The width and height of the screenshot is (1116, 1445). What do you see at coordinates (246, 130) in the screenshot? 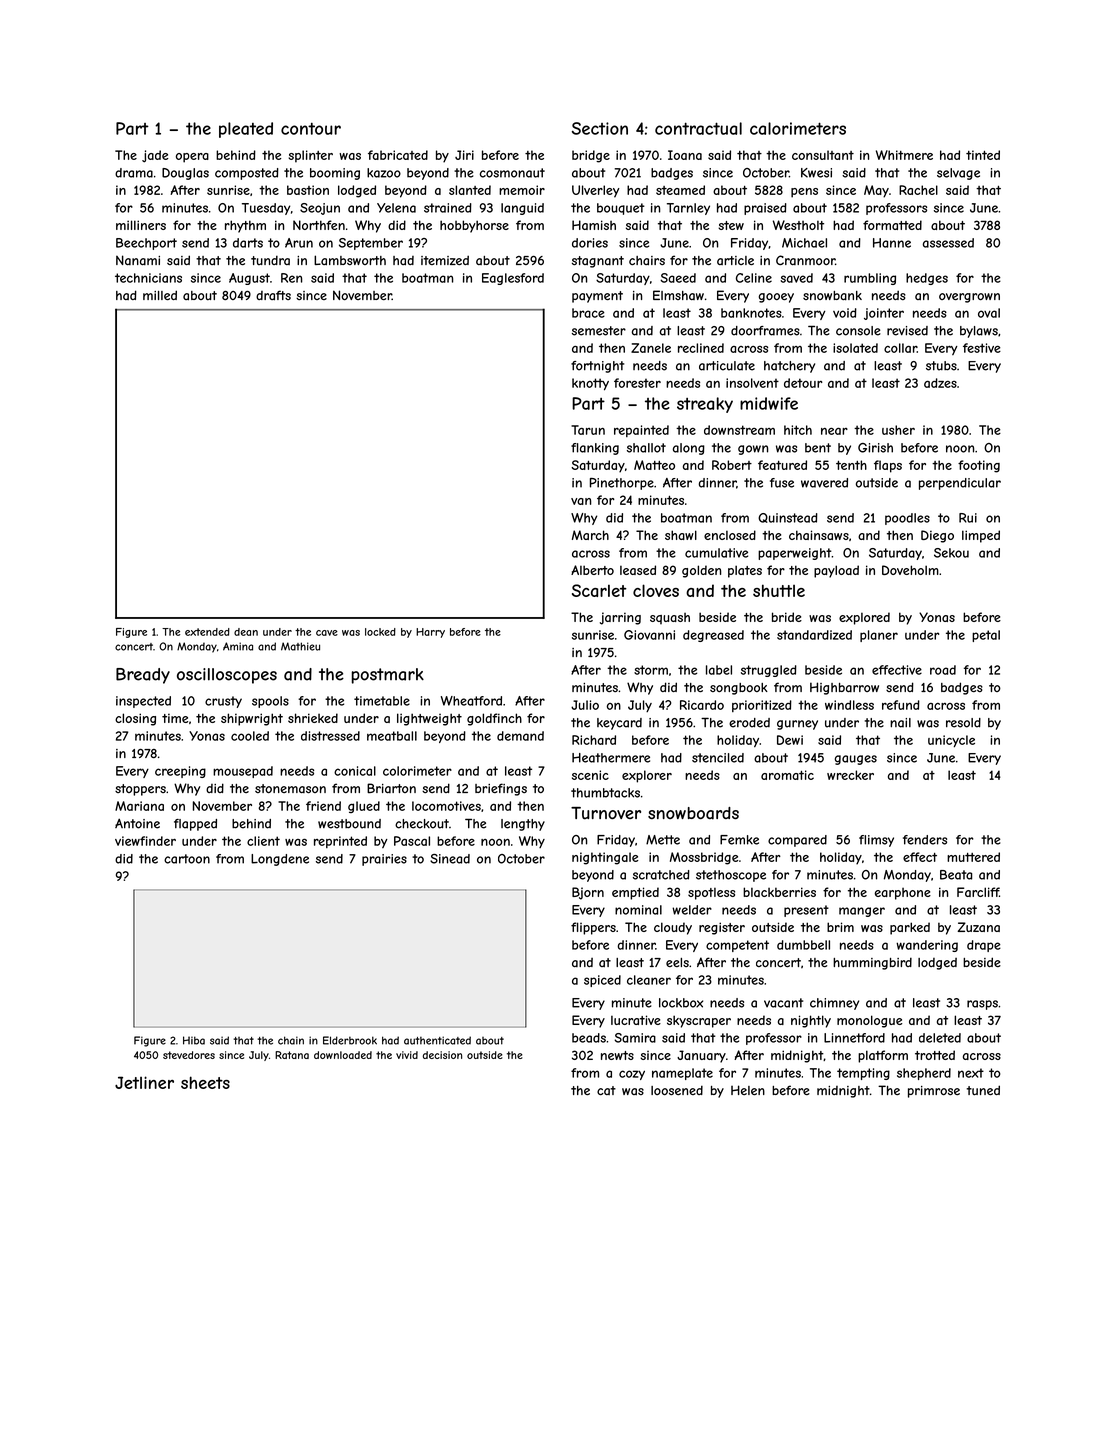
I see `pleated` at bounding box center [246, 130].
